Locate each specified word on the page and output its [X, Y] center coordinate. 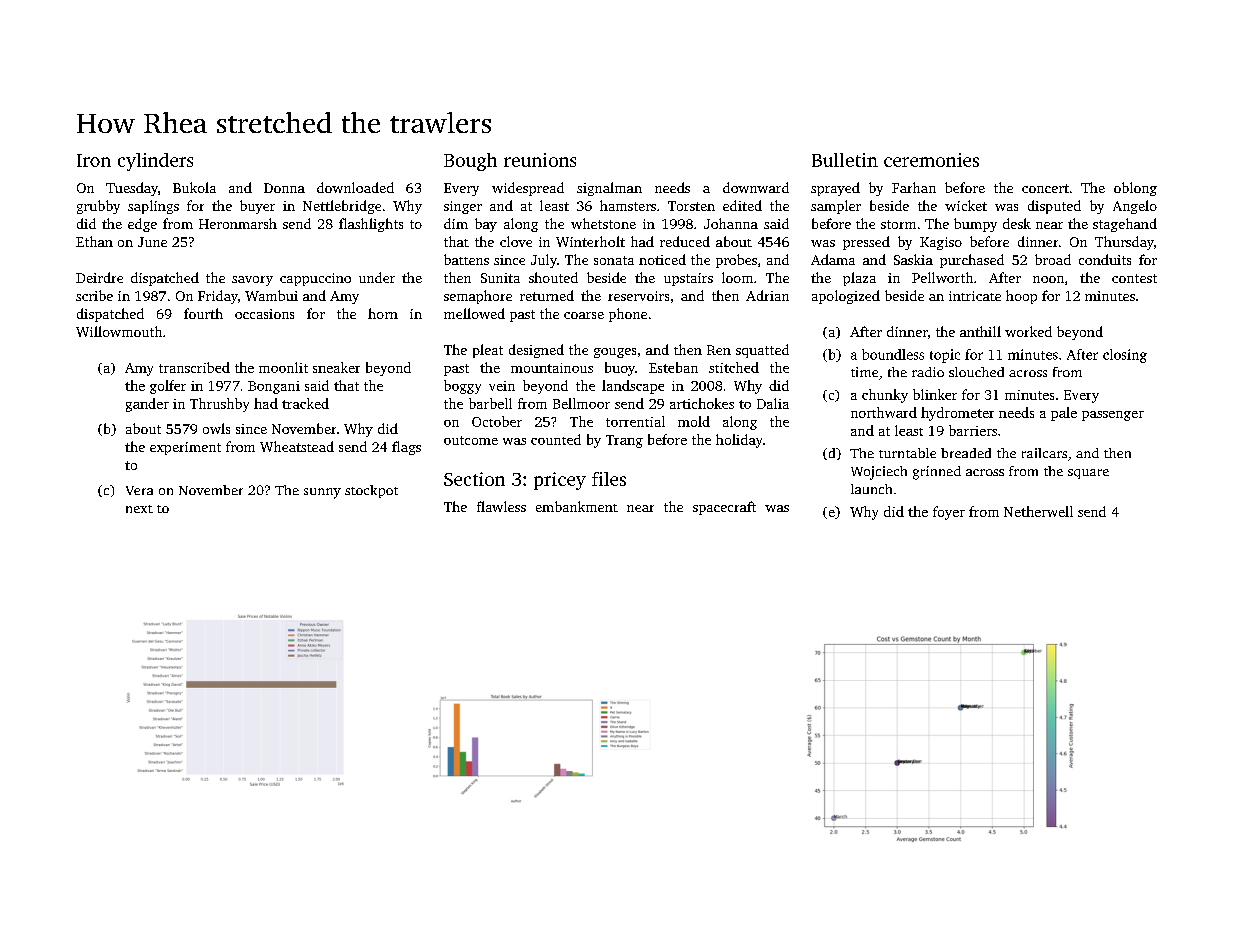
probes [736, 261]
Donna [284, 188]
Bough [470, 162]
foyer [949, 513]
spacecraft [724, 508]
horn [383, 313]
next [139, 509]
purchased [972, 261]
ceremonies [931, 160]
